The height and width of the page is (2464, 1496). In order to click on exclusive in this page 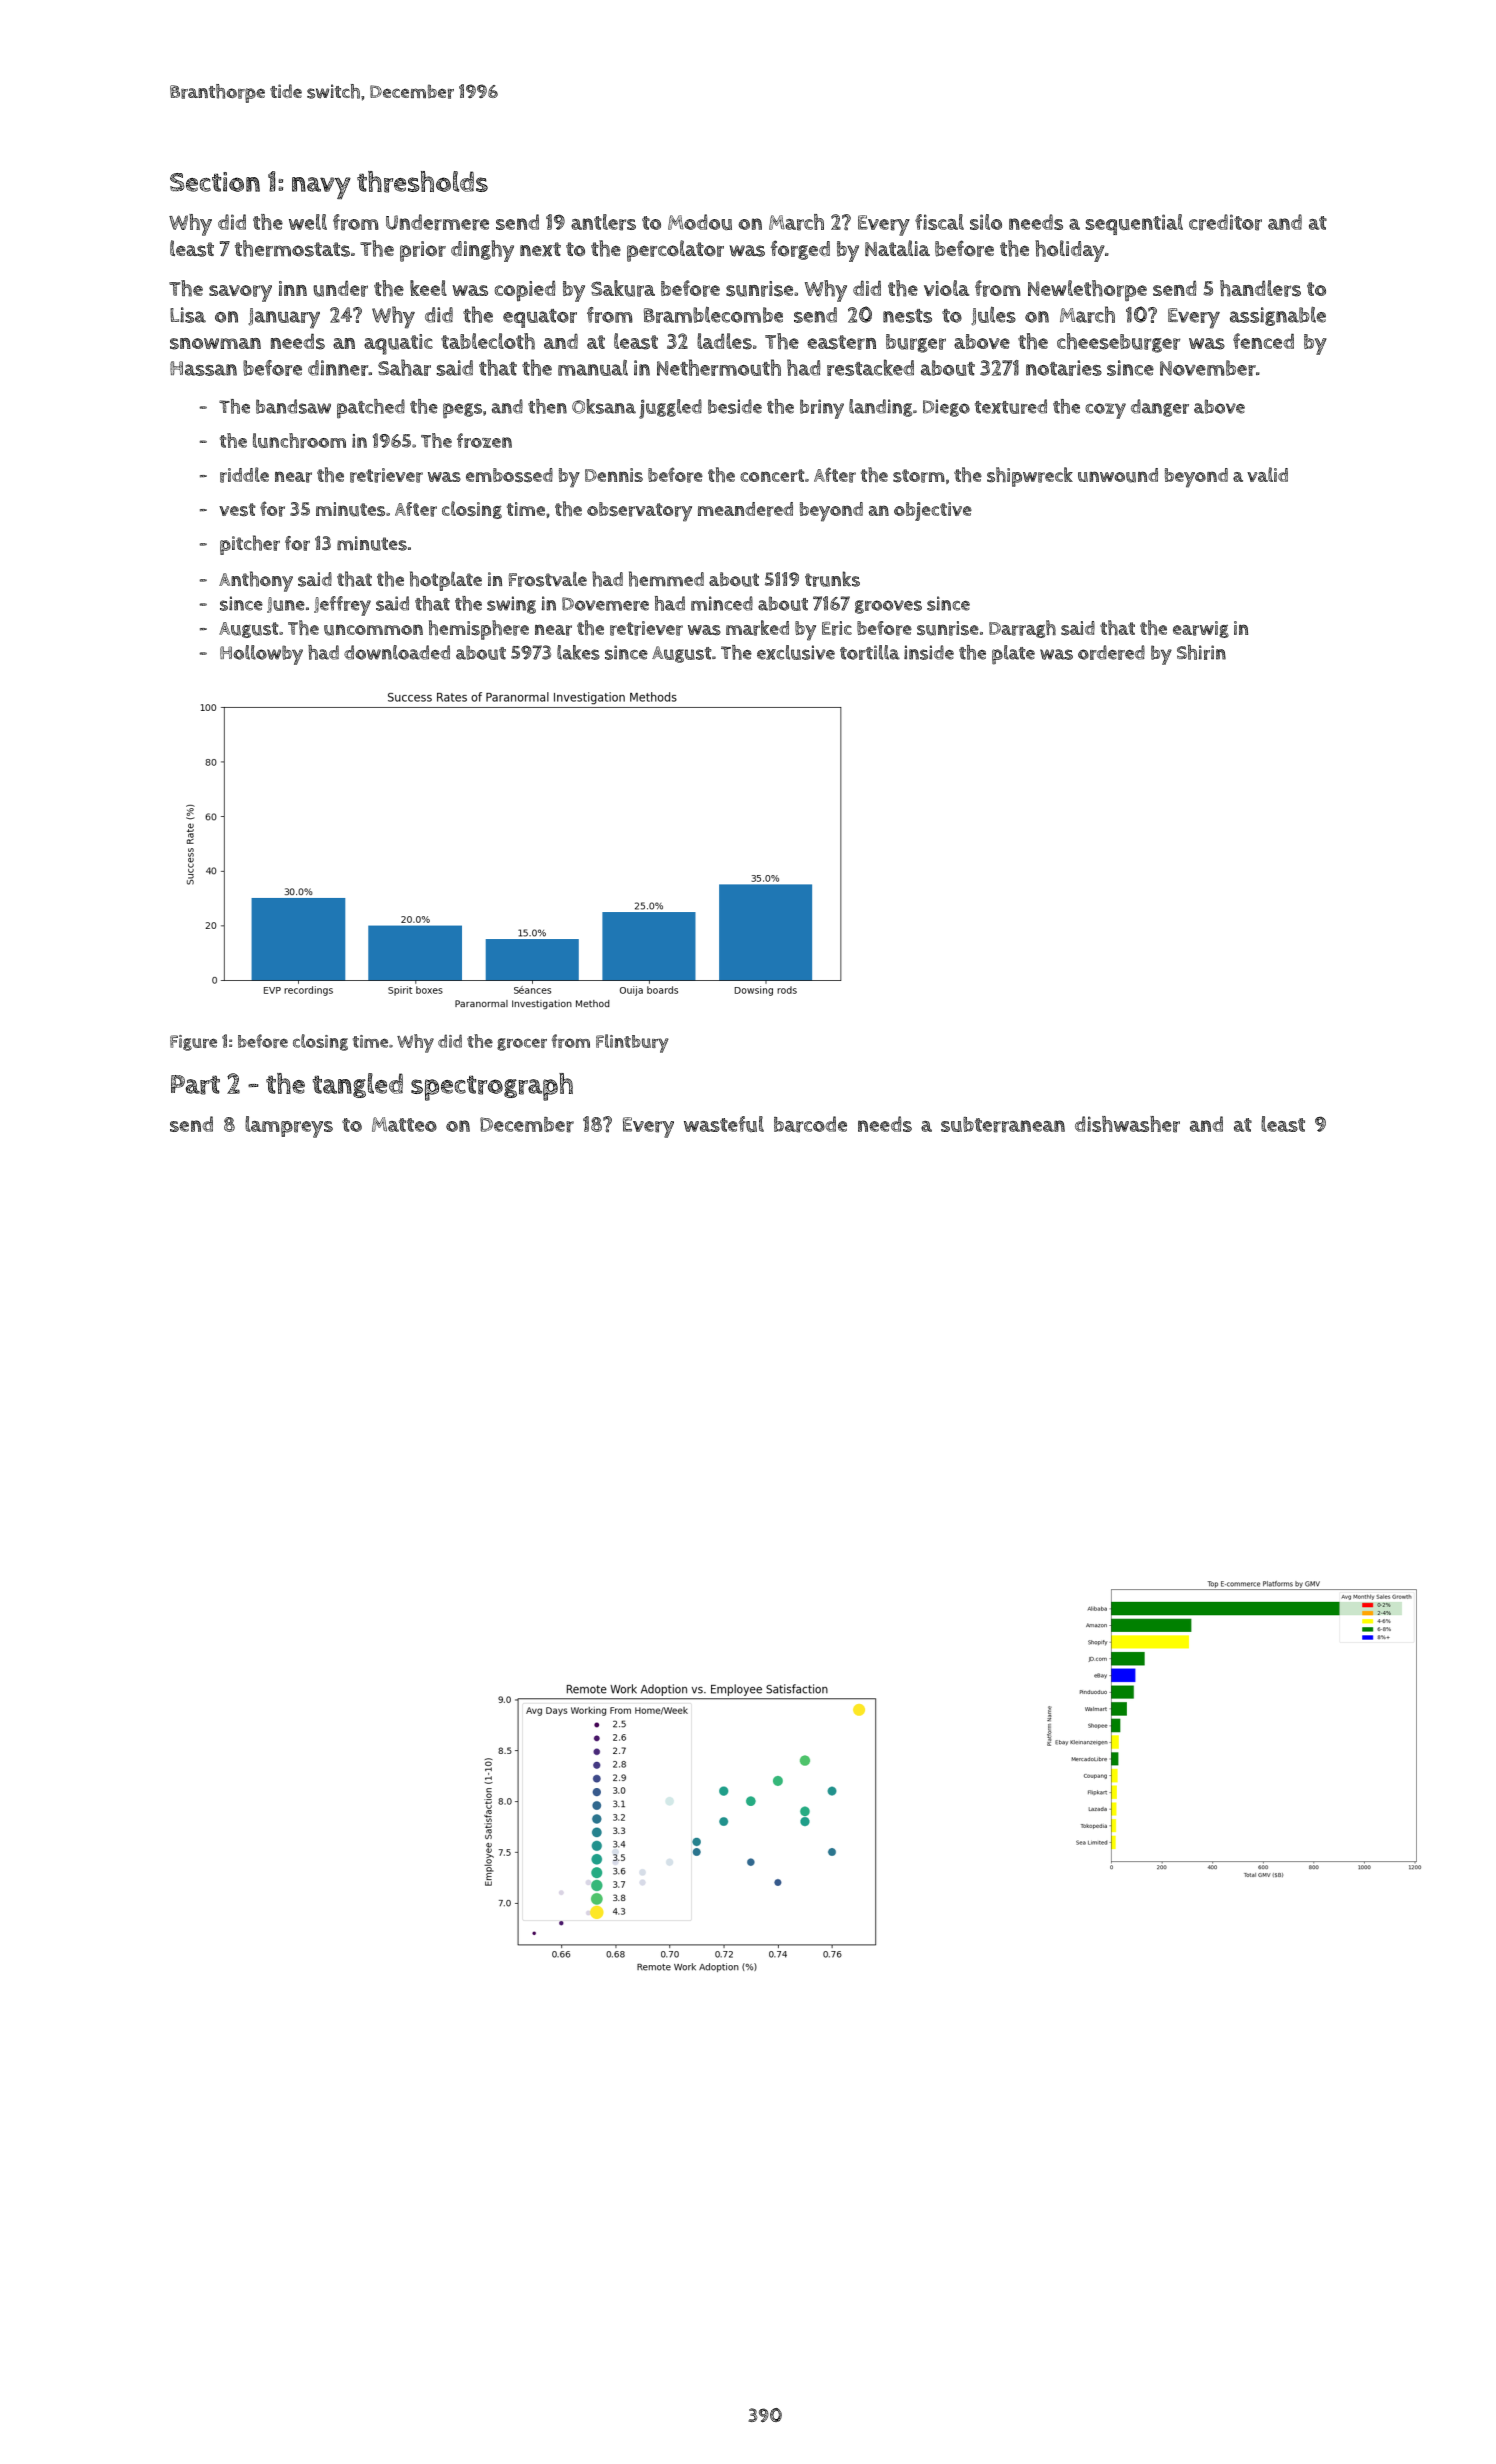, I will do `click(796, 652)`.
